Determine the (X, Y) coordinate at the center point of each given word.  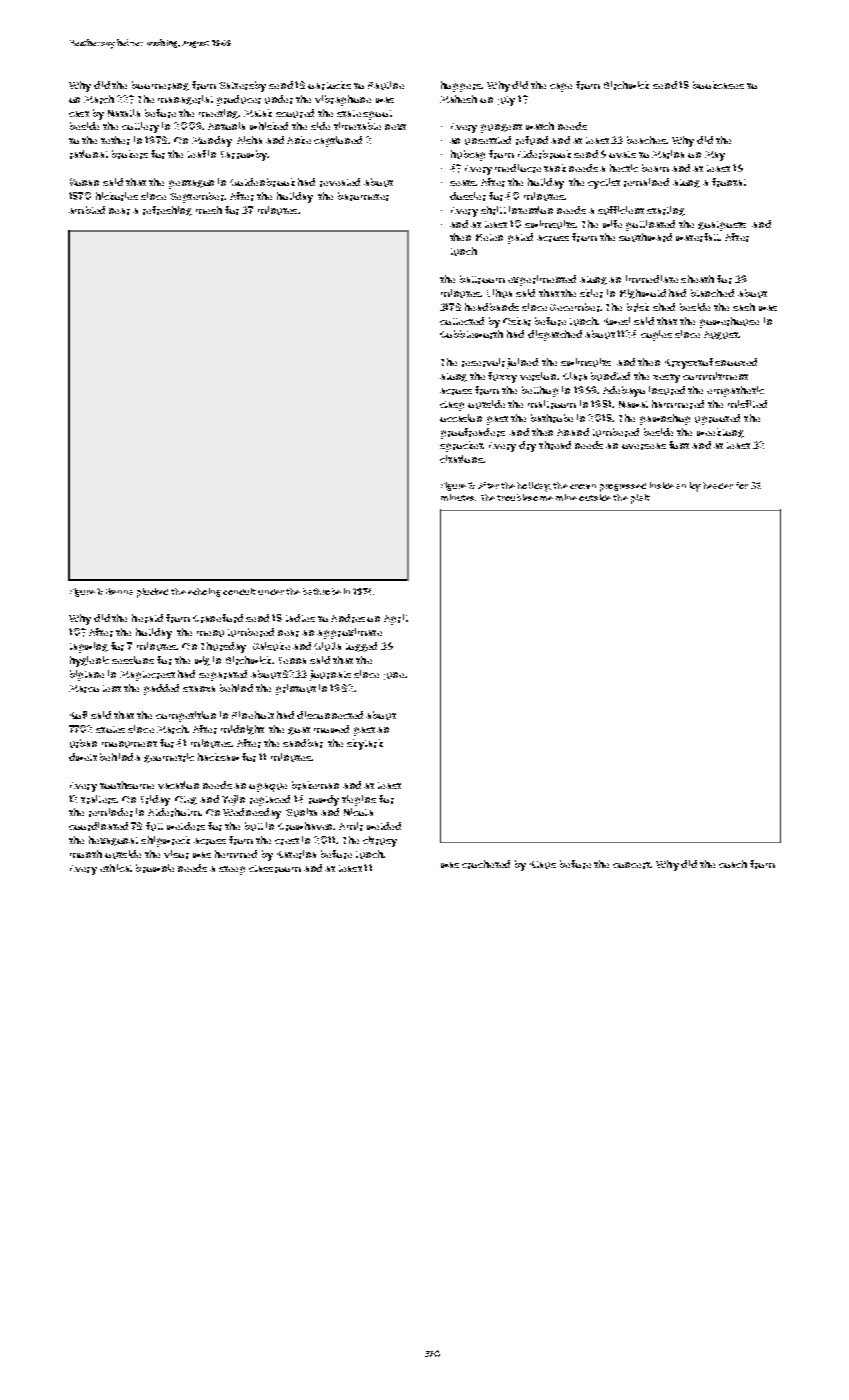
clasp (452, 406)
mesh (209, 210)
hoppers (461, 86)
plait (640, 499)
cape (561, 87)
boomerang (160, 86)
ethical (116, 868)
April (396, 619)
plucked (152, 593)
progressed (623, 487)
